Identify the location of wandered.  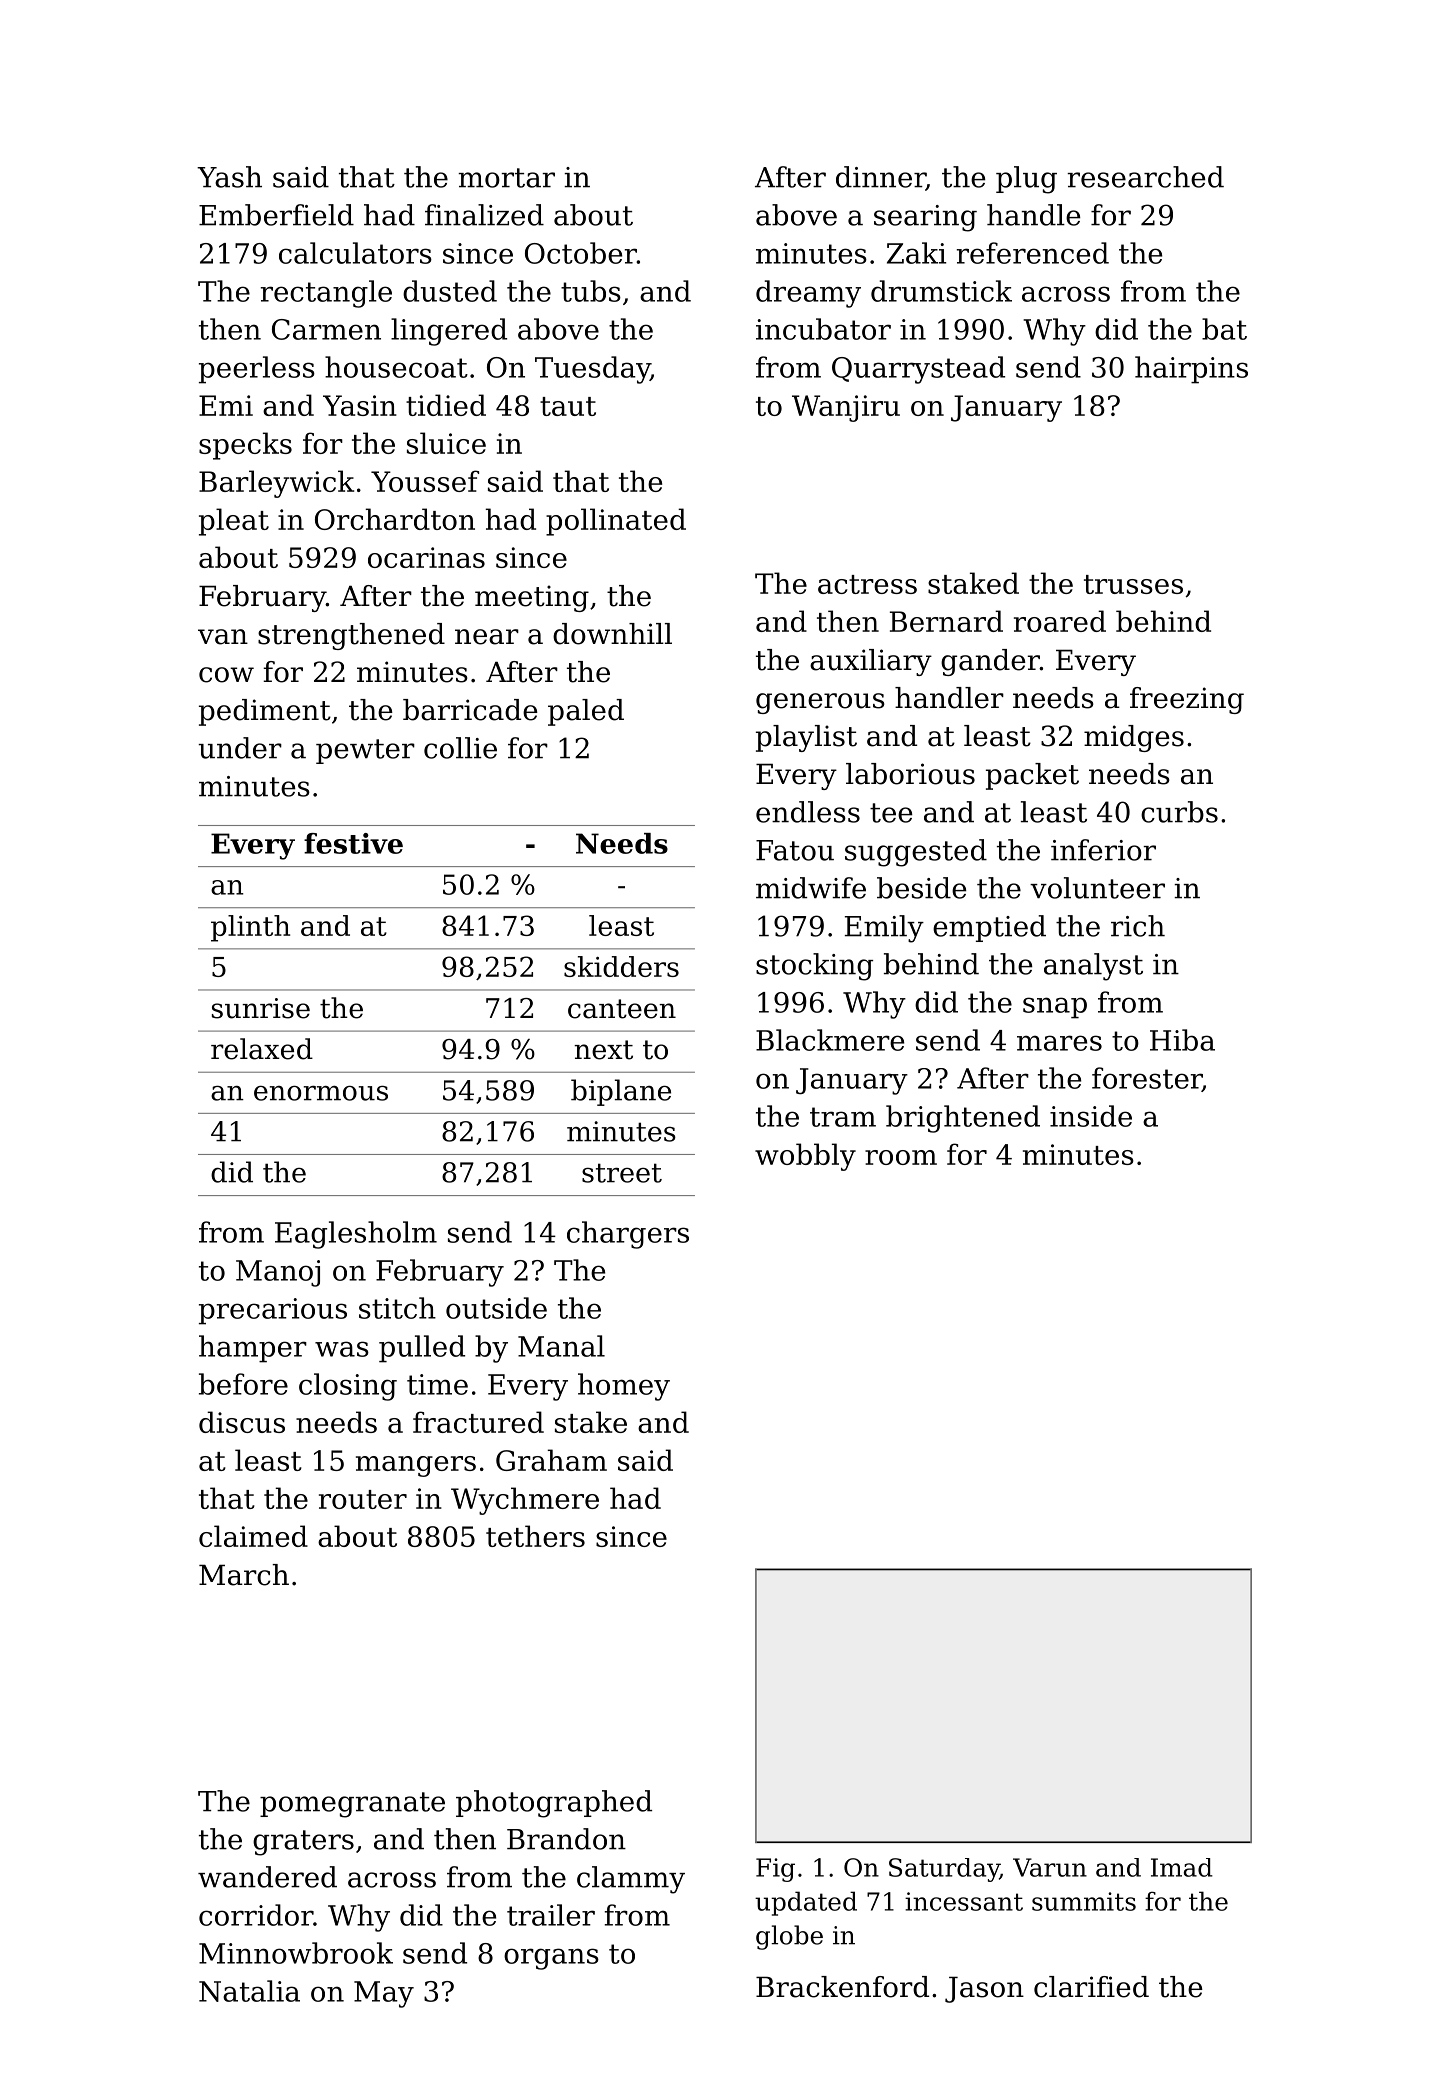
(267, 1877).
